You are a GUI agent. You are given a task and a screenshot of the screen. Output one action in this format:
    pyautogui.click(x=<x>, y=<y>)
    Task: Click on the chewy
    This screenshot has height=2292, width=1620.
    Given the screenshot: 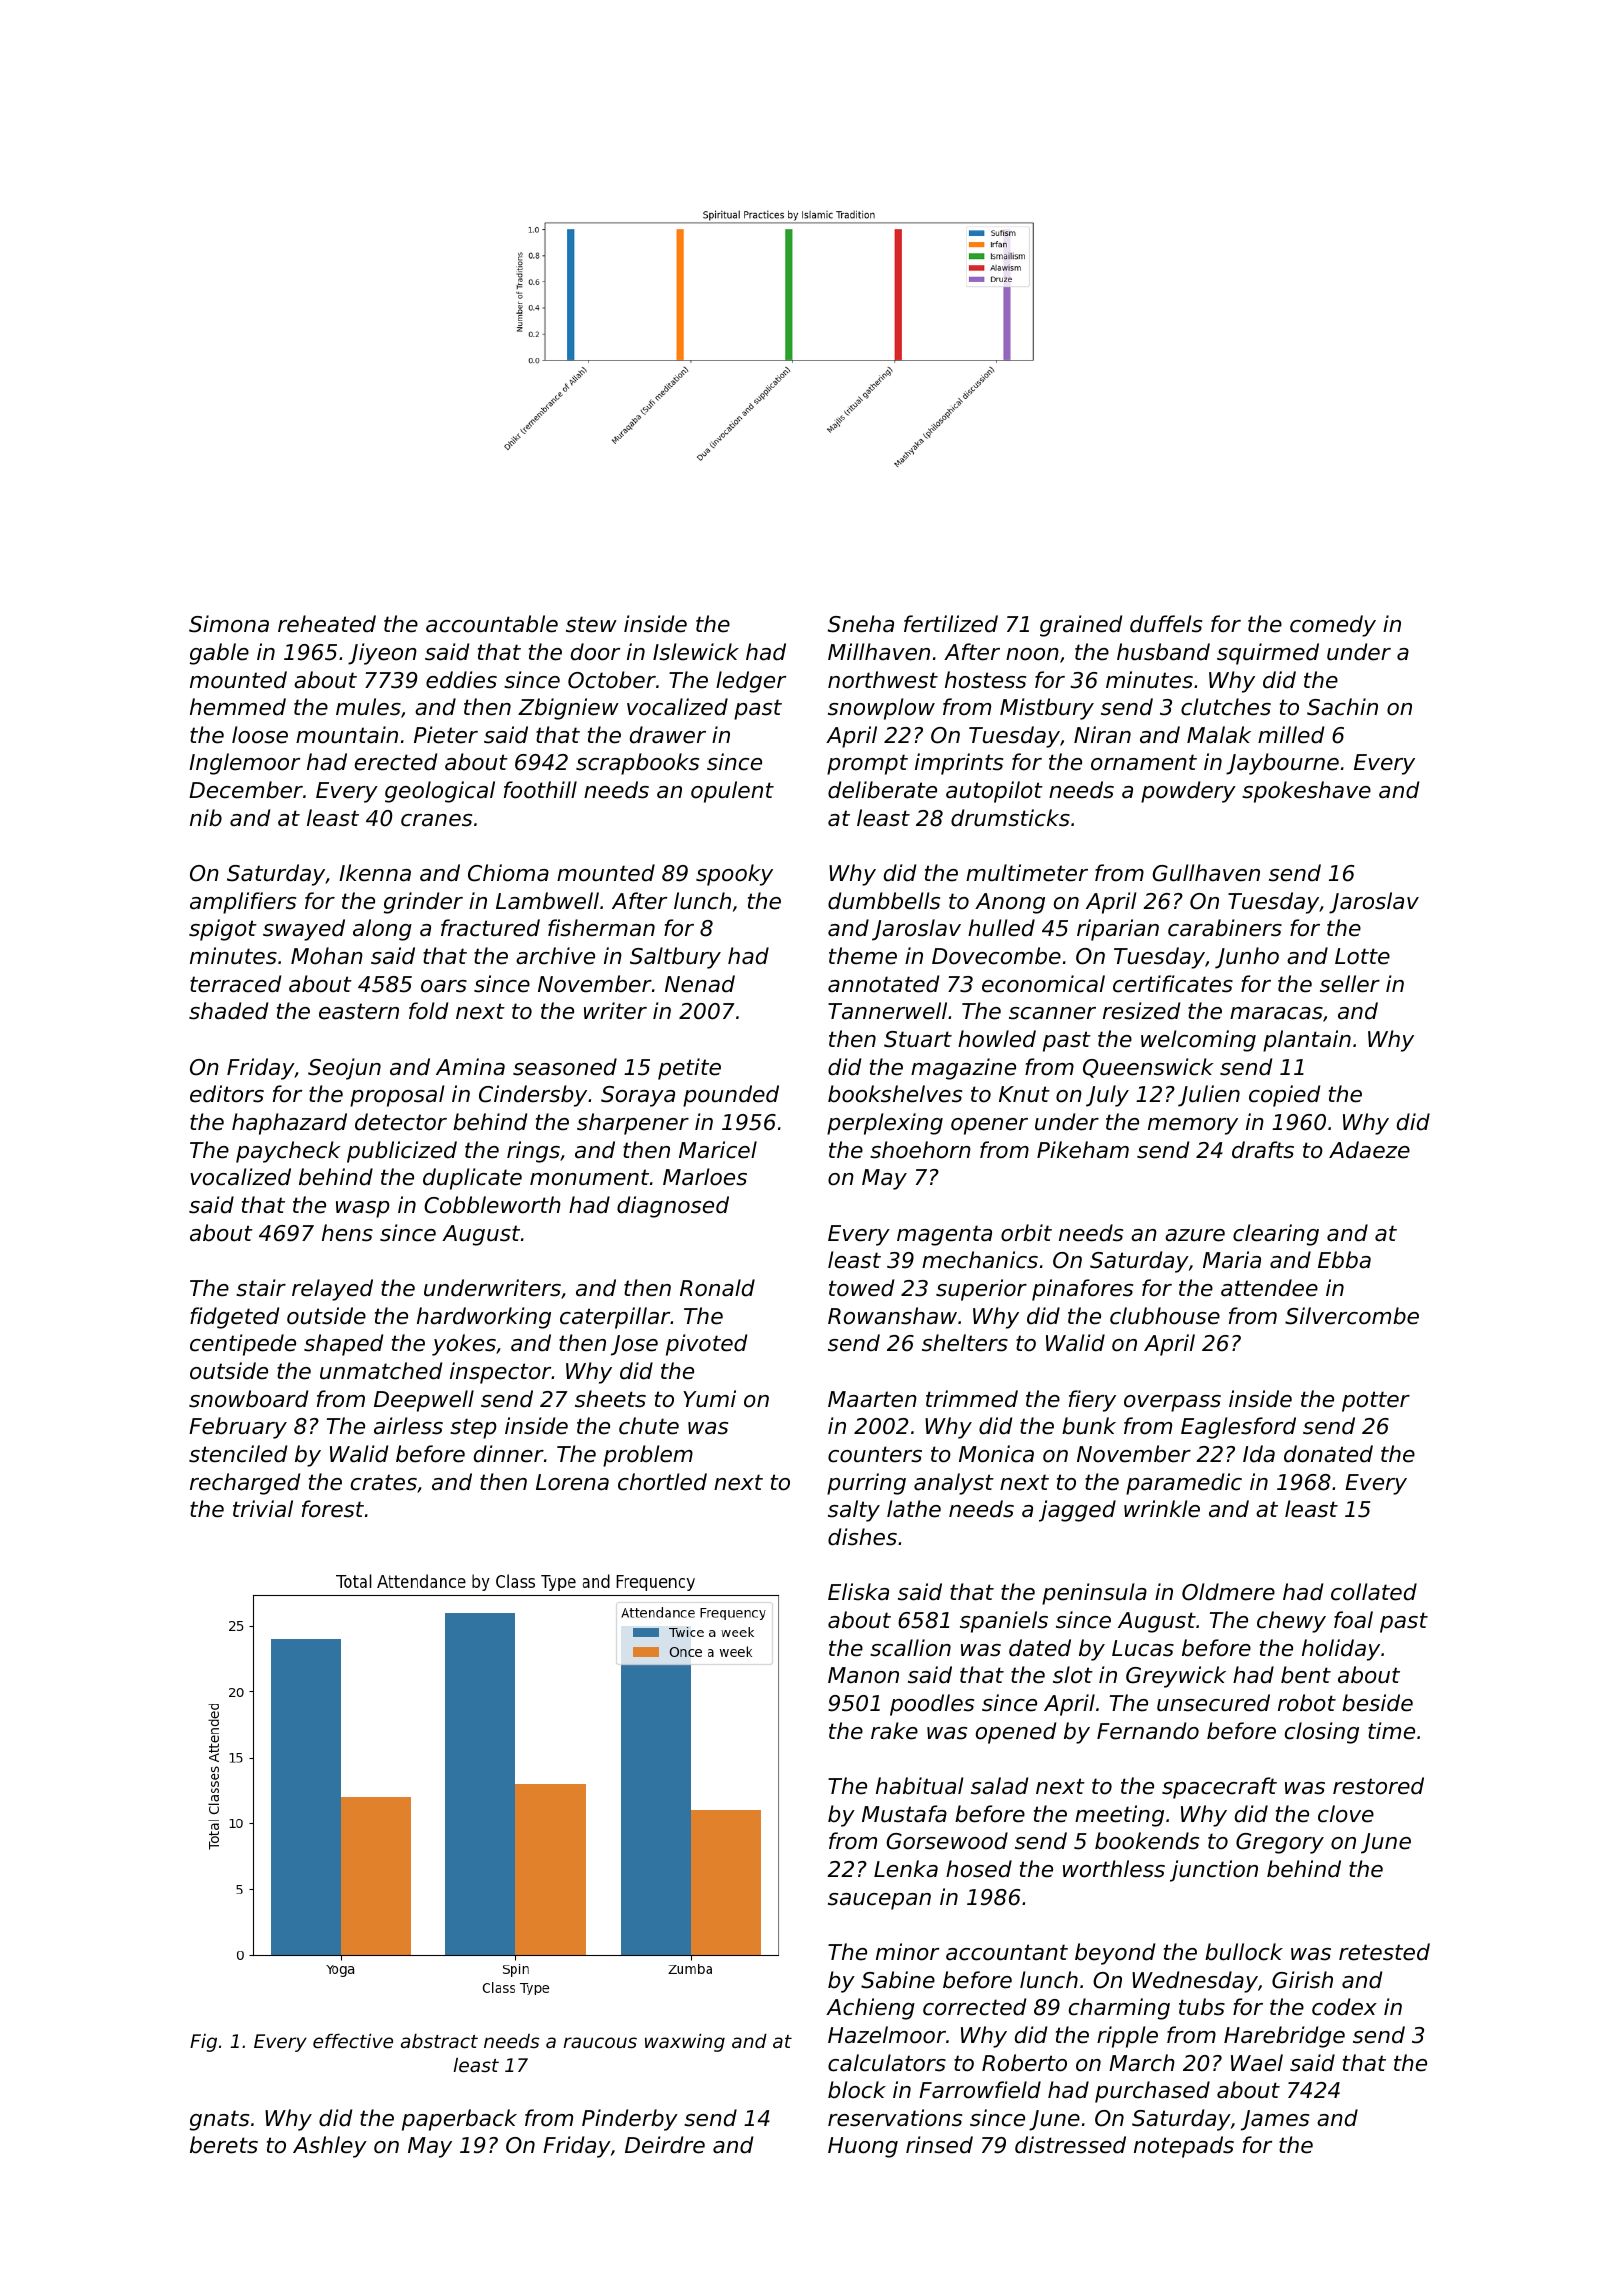 What is the action you would take?
    pyautogui.click(x=1291, y=1622)
